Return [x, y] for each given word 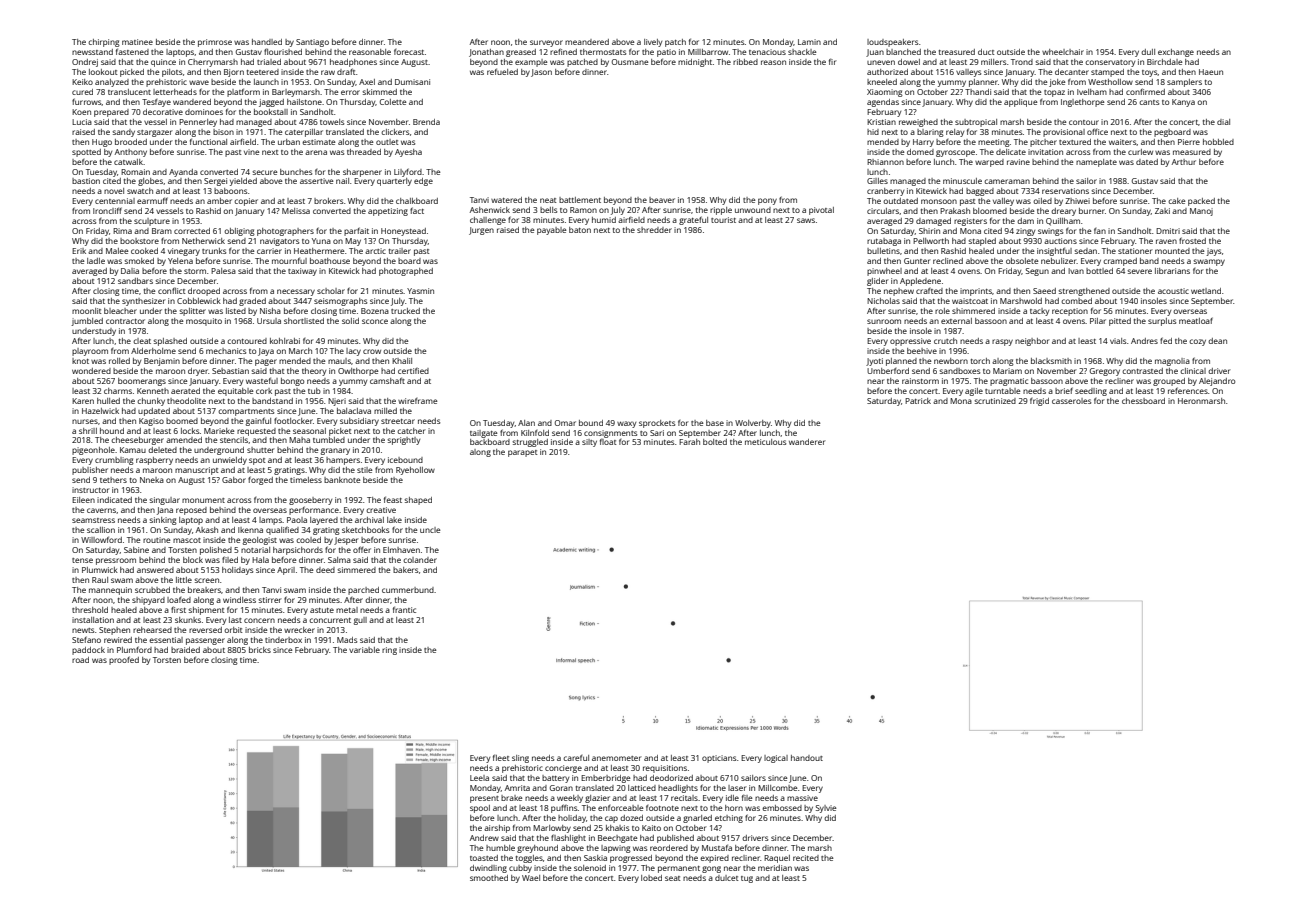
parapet [522, 453]
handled [267, 42]
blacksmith [1051, 361]
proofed [124, 660]
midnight [695, 63]
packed [1201, 202]
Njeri [337, 402]
